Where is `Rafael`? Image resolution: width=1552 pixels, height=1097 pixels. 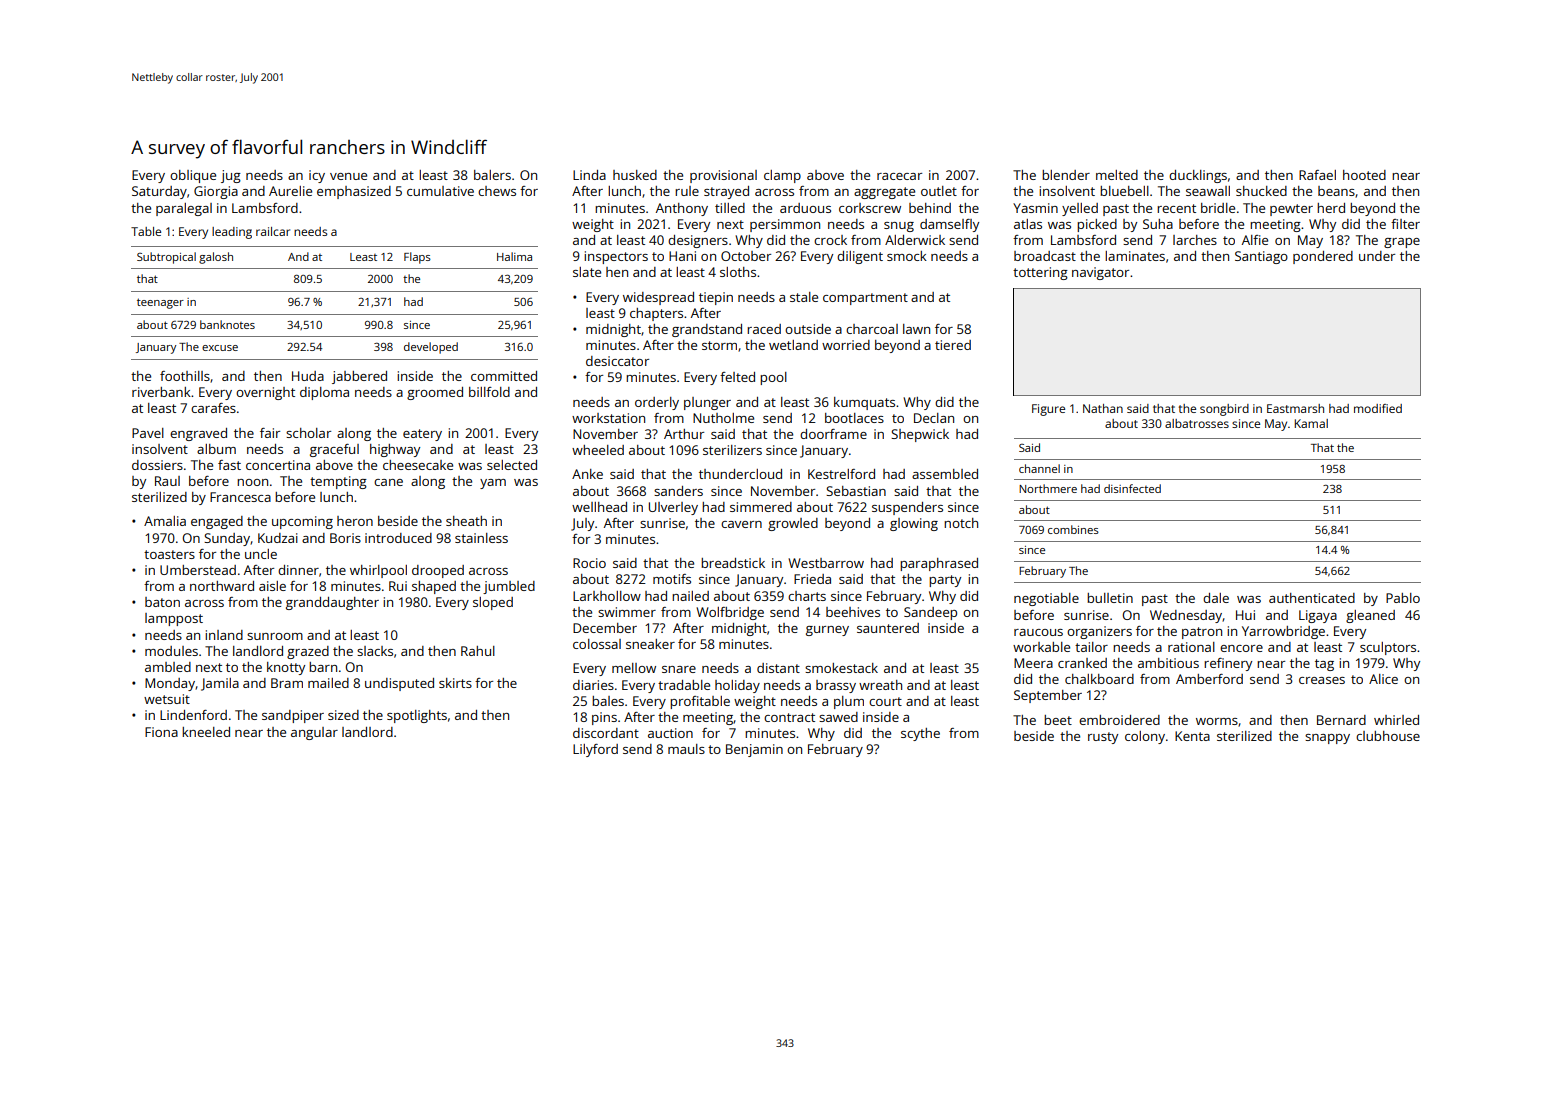
Rafael is located at coordinates (1317, 175).
